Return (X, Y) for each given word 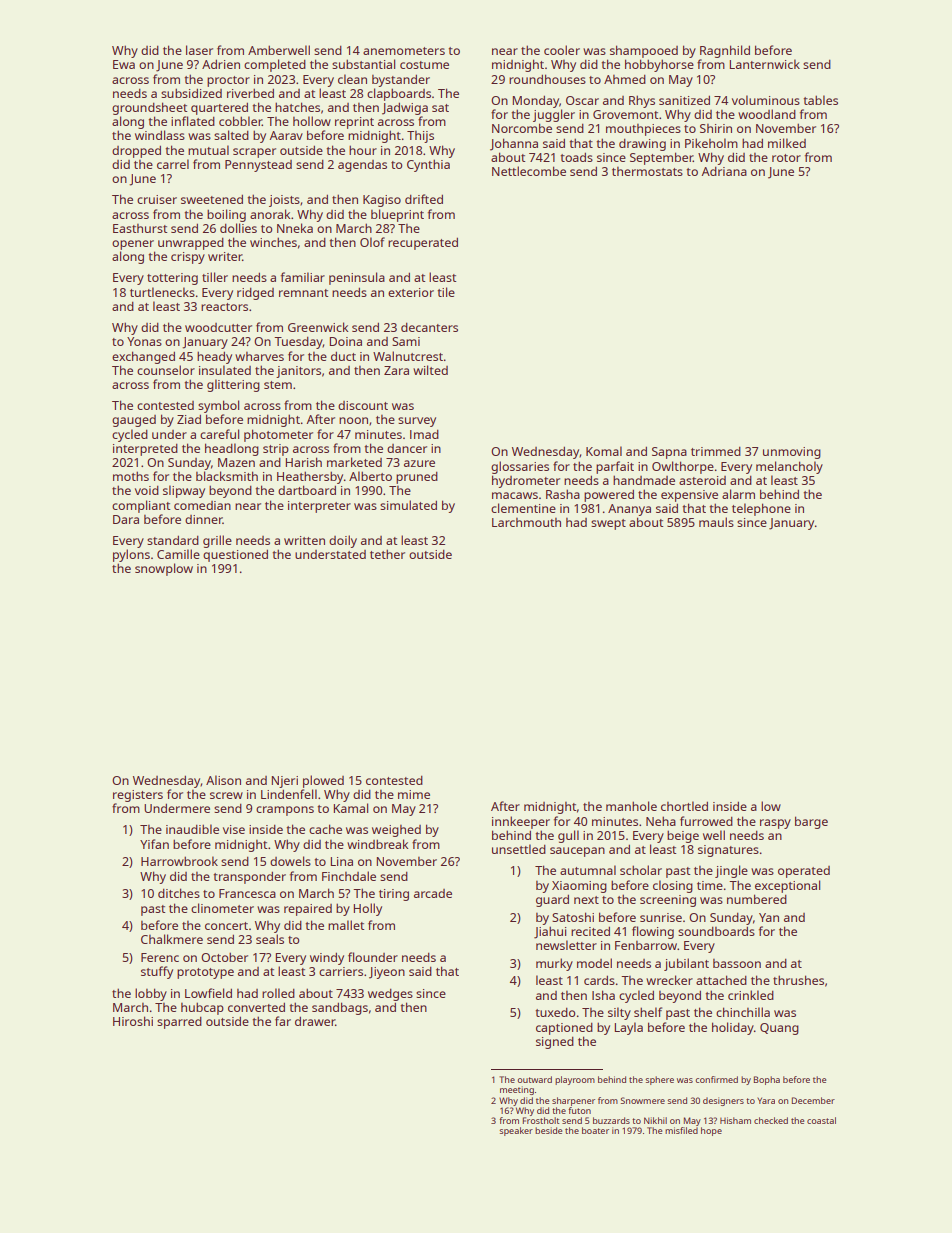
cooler (562, 50)
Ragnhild (725, 51)
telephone (761, 509)
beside (548, 1130)
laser (199, 50)
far (283, 1021)
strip (276, 450)
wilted (430, 370)
